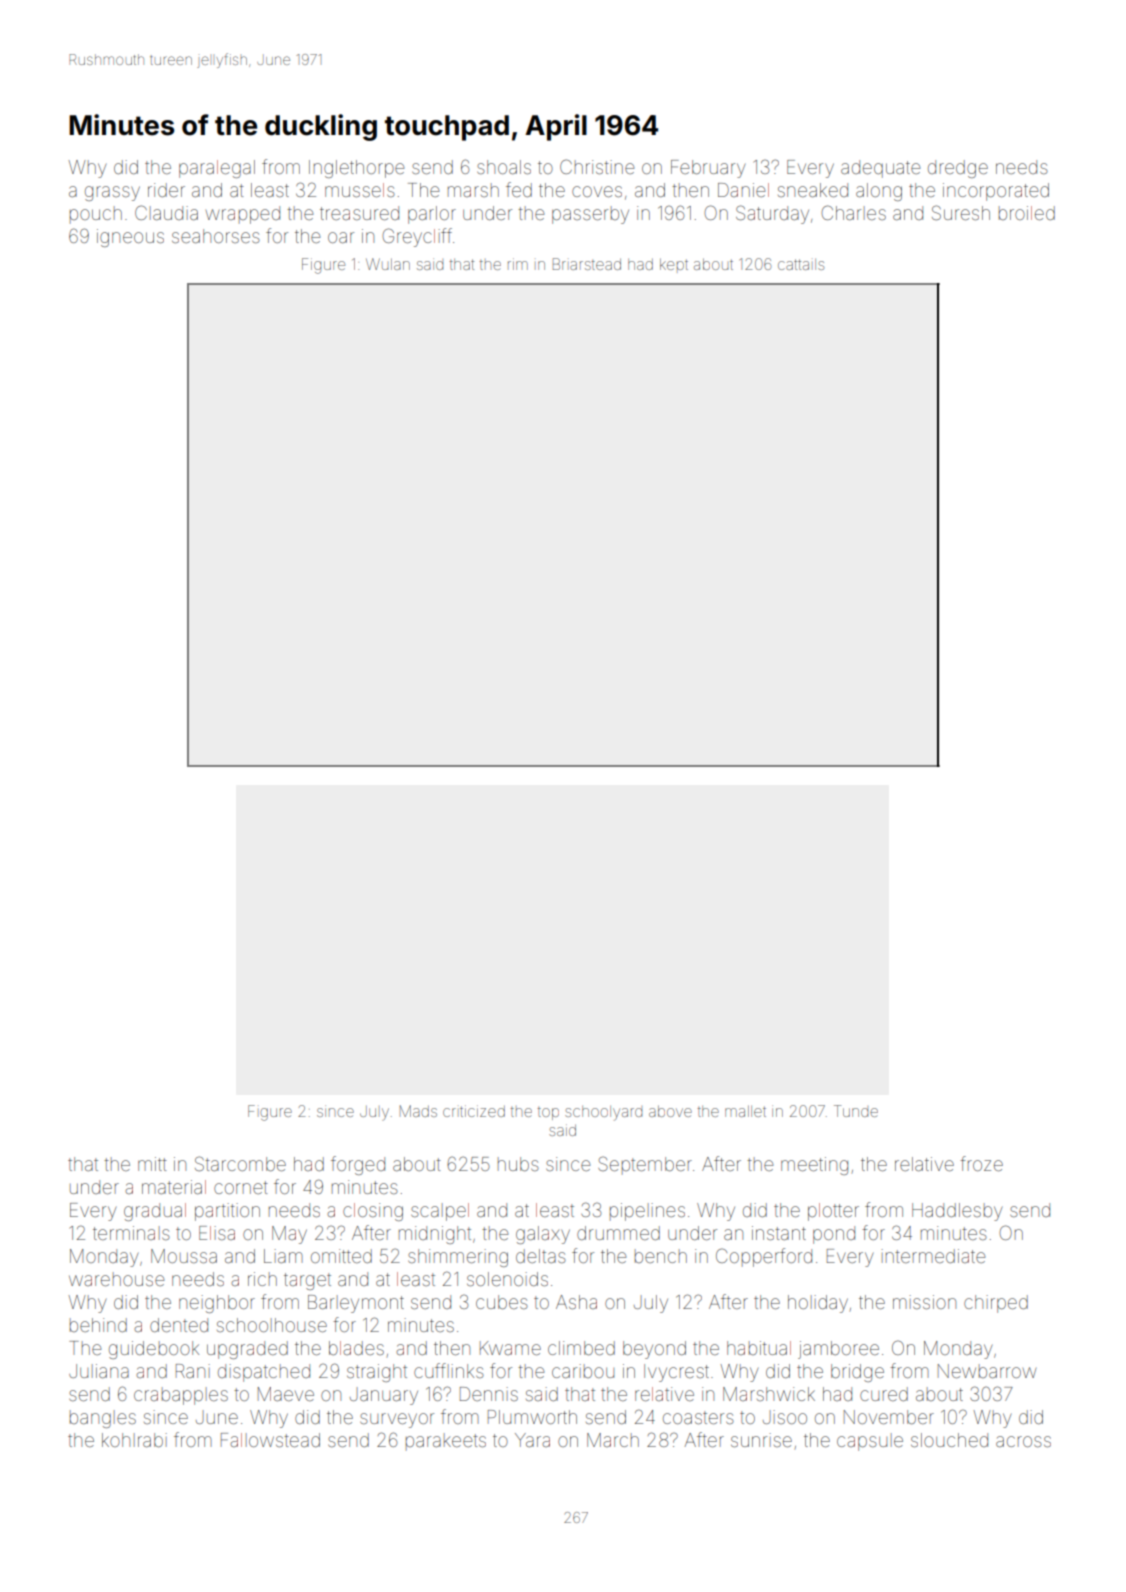  What do you see at coordinates (440, 1212) in the document?
I see `scalpel` at bounding box center [440, 1212].
